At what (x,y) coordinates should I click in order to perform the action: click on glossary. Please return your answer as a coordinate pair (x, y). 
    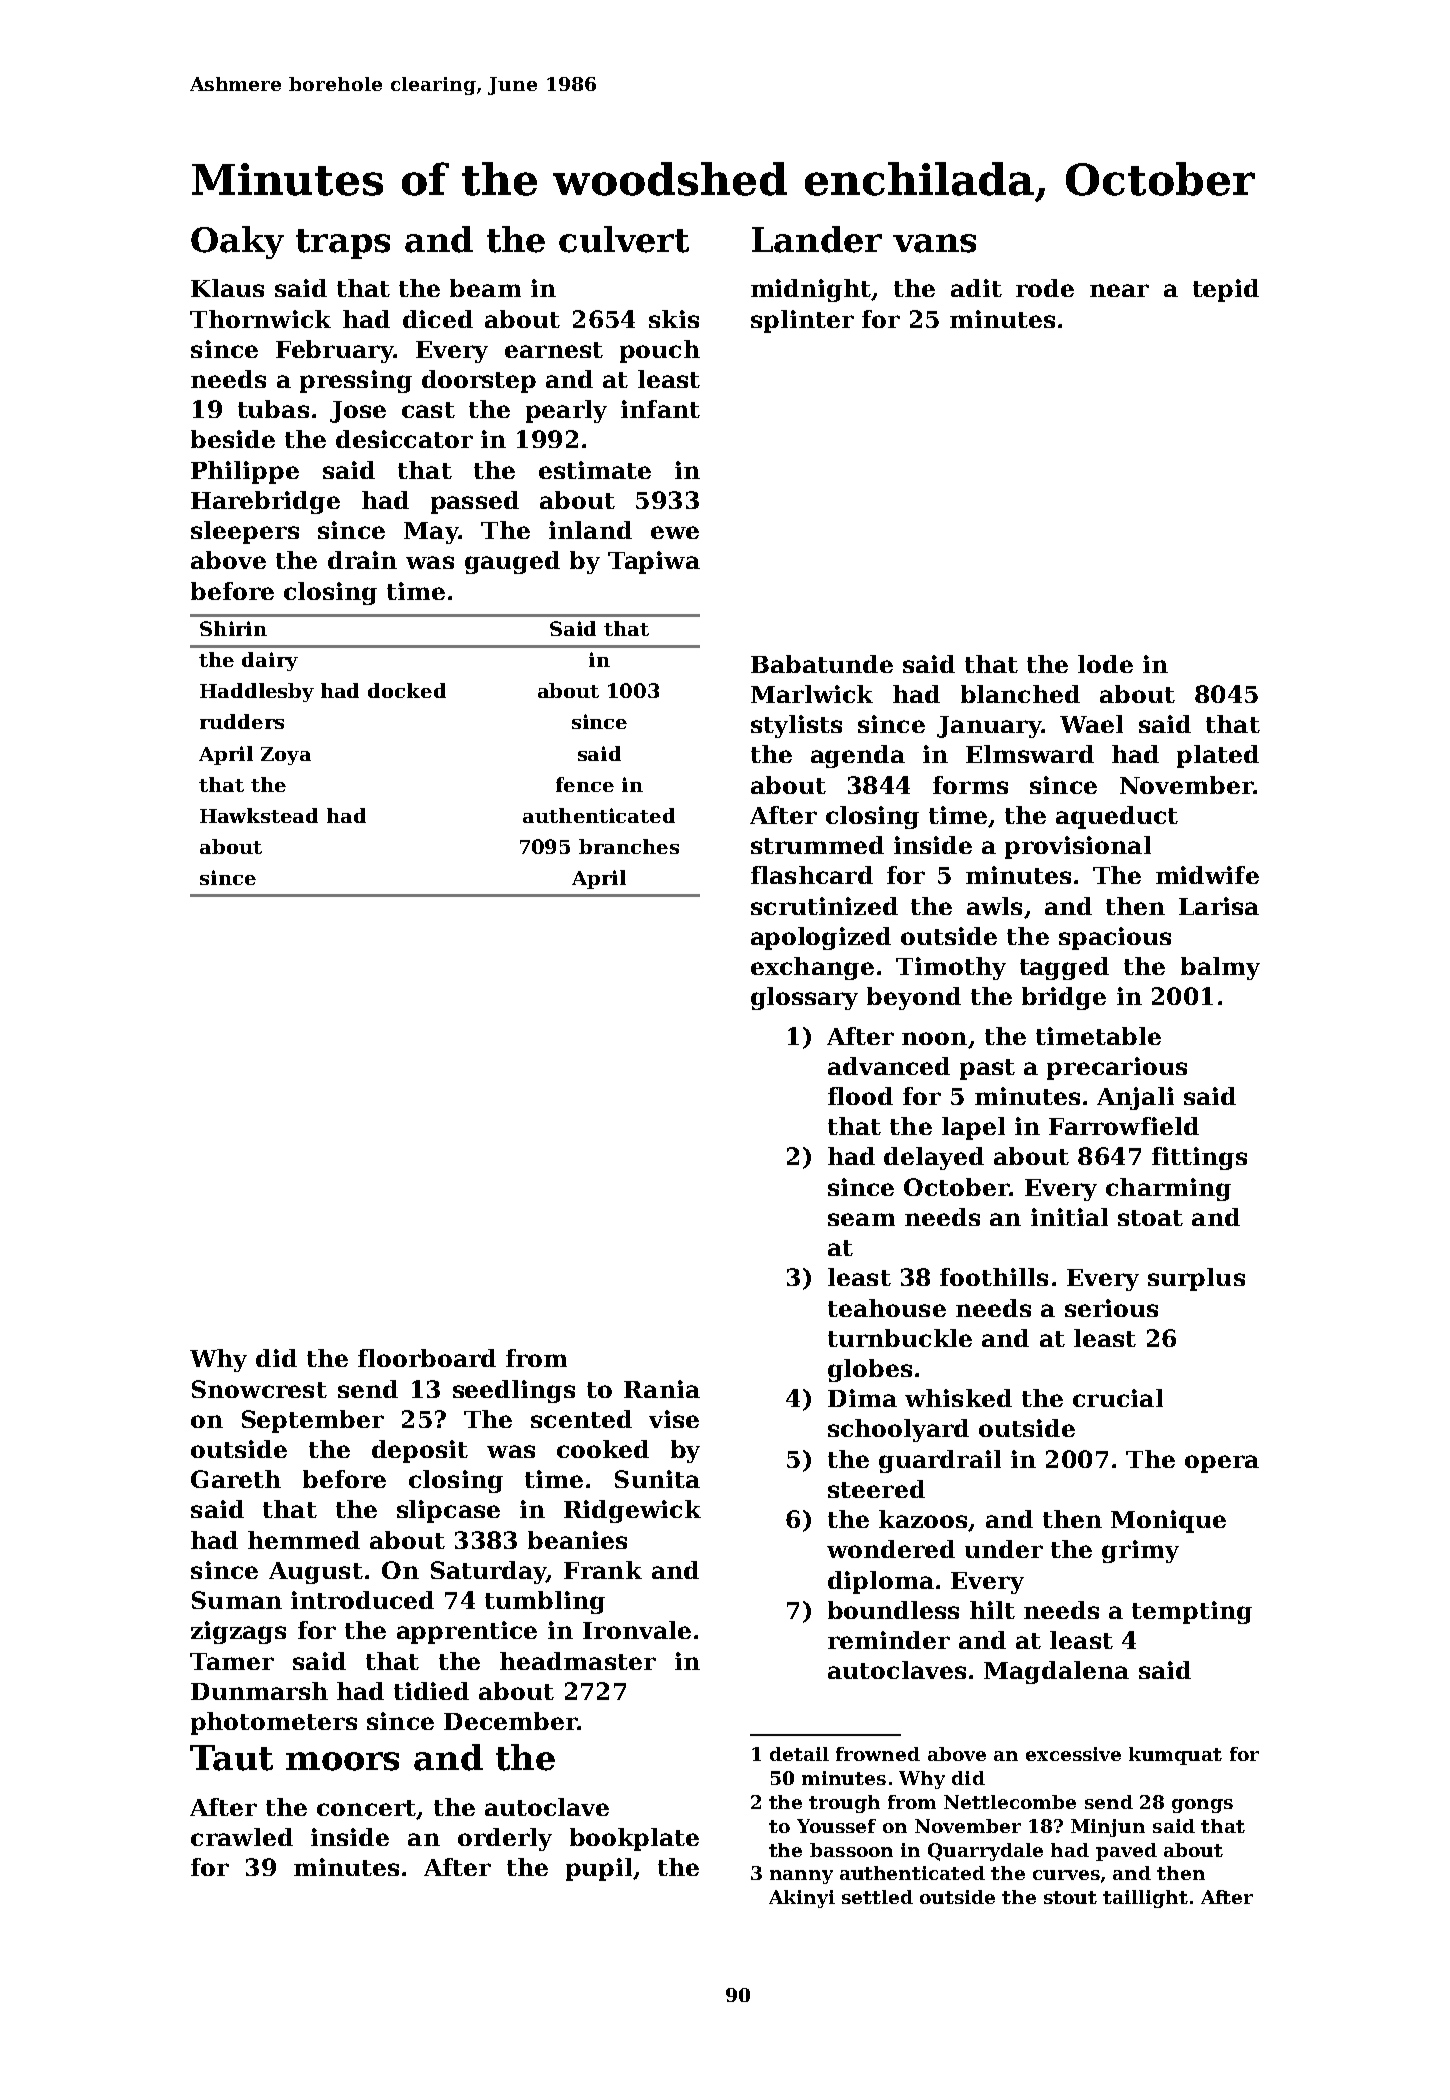
    Looking at the image, I should click on (804, 998).
